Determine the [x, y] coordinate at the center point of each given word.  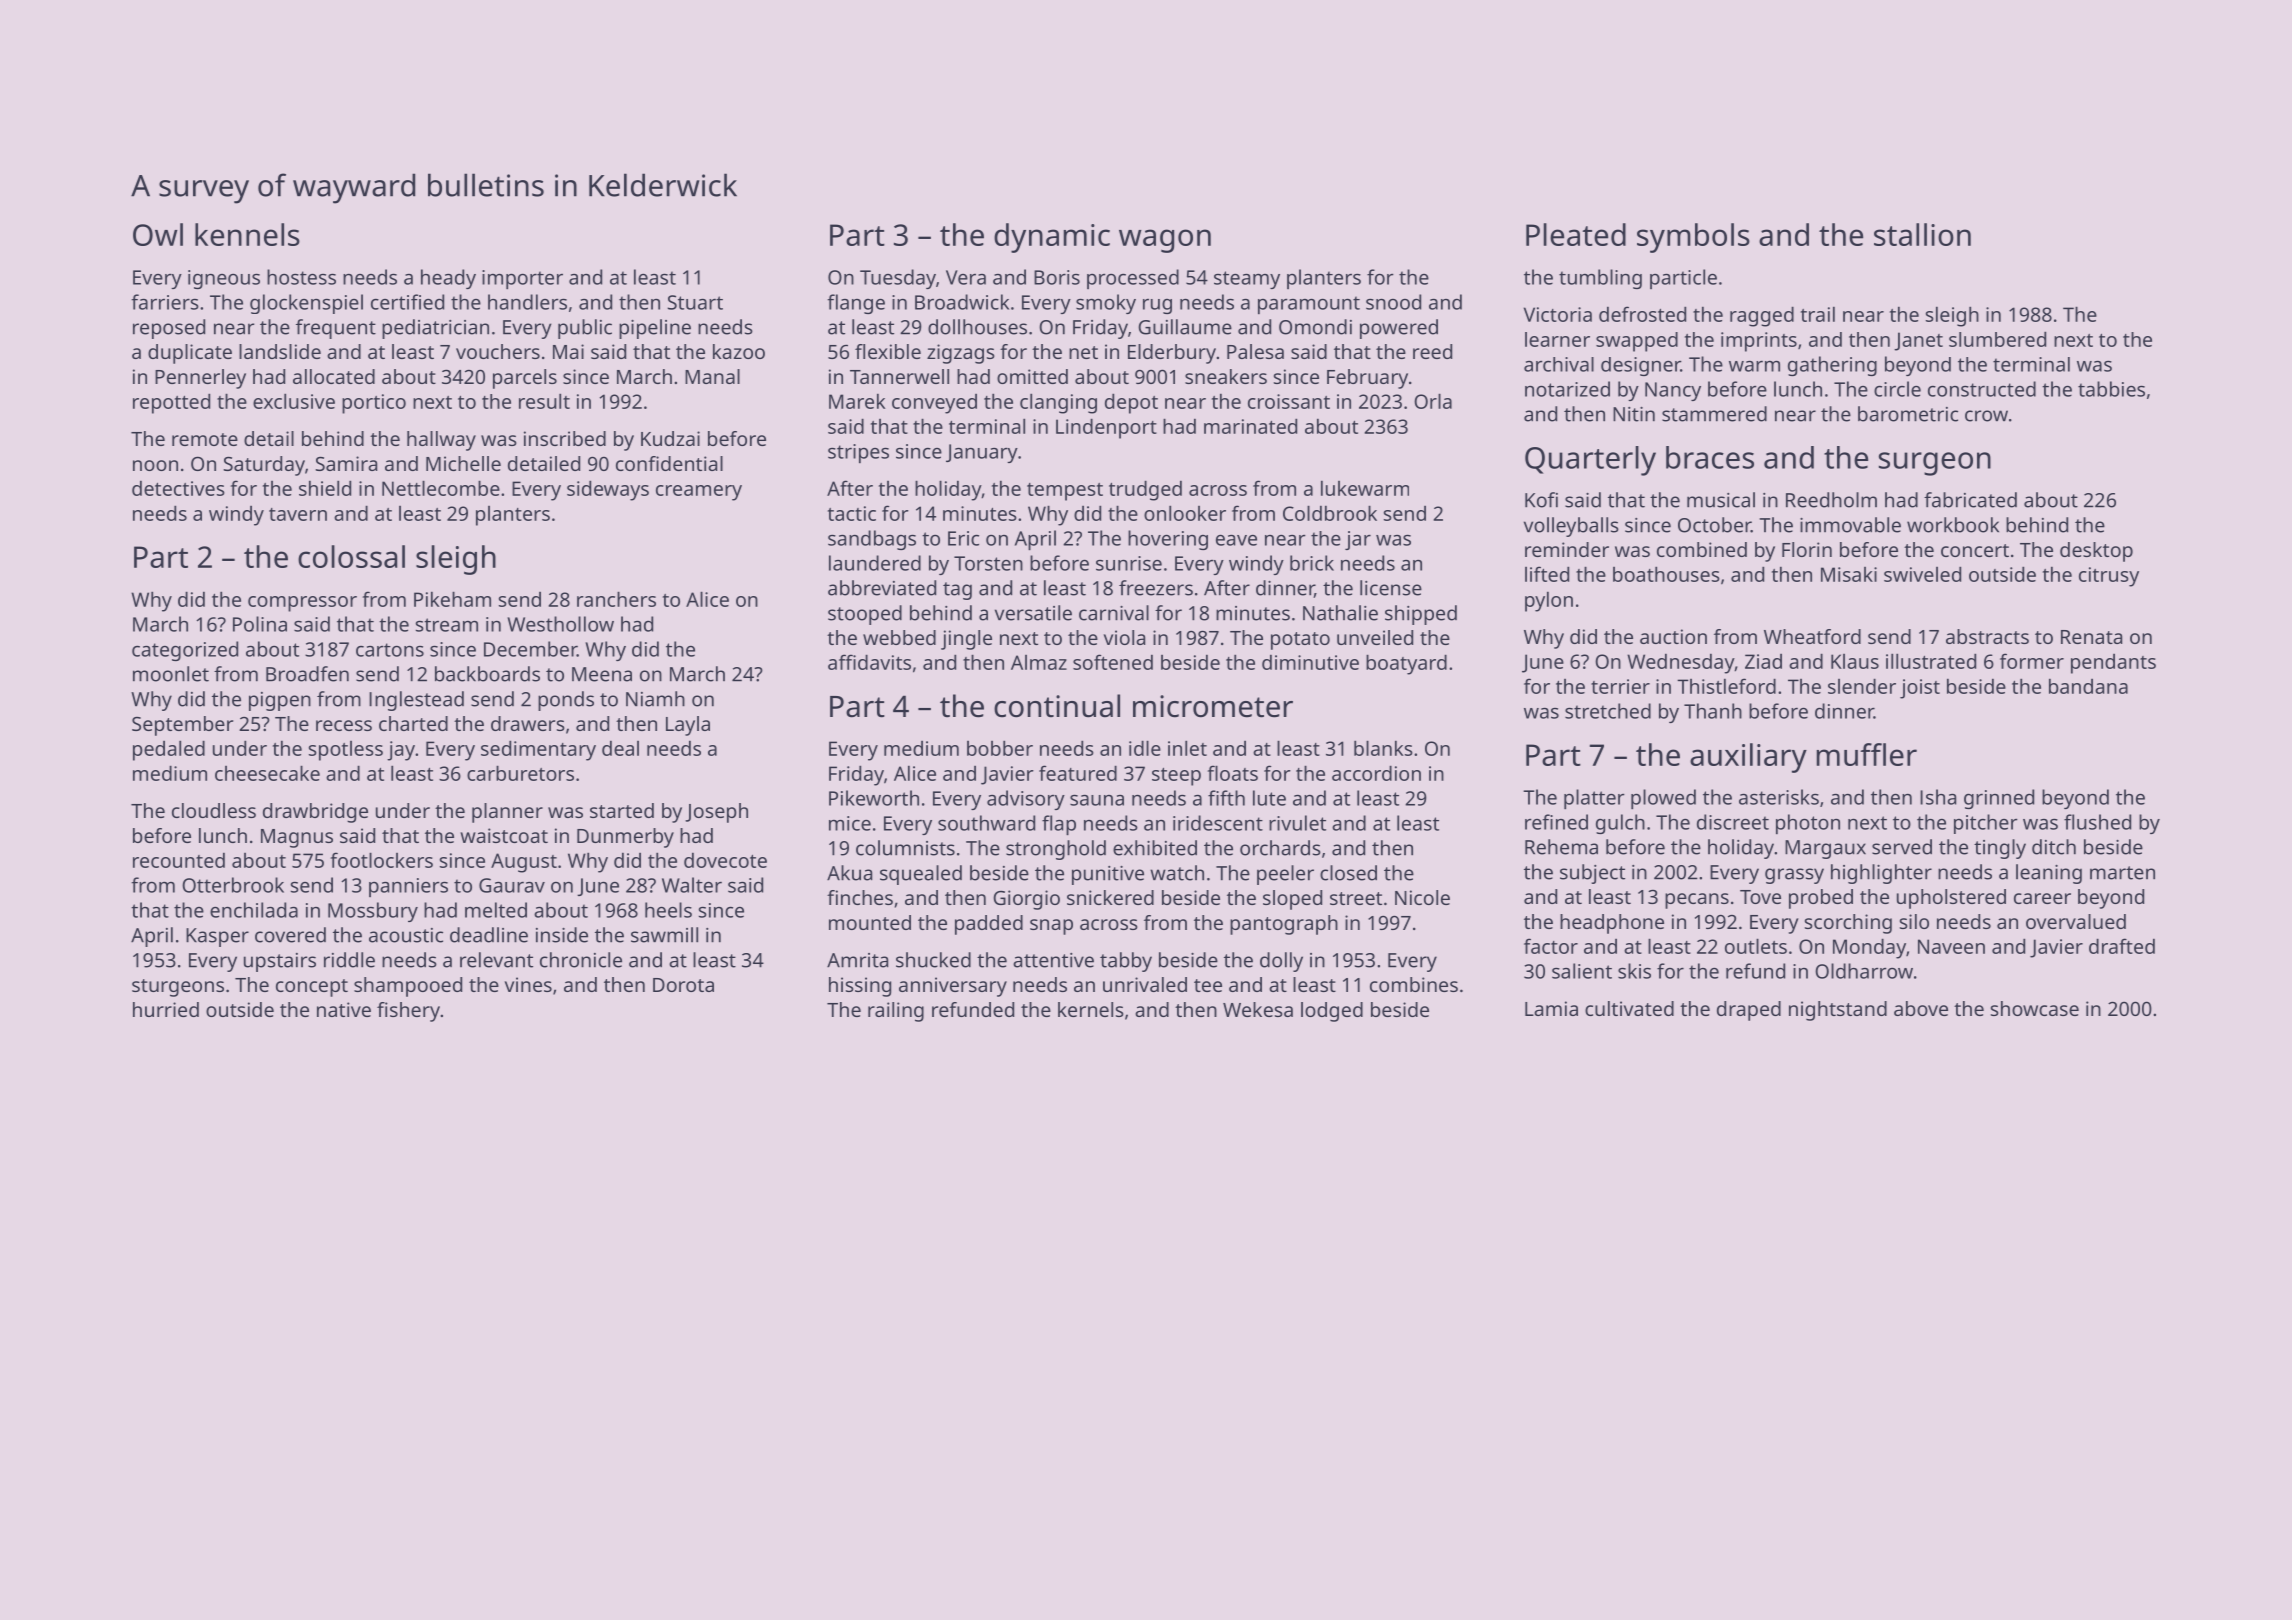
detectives [178, 488]
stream [447, 625]
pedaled [169, 750]
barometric [1908, 414]
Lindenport [1106, 428]
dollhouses [977, 327]
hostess [301, 277]
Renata [2091, 637]
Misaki [1849, 574]
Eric [963, 538]
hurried [166, 1009]
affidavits [869, 662]
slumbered [1997, 339]
